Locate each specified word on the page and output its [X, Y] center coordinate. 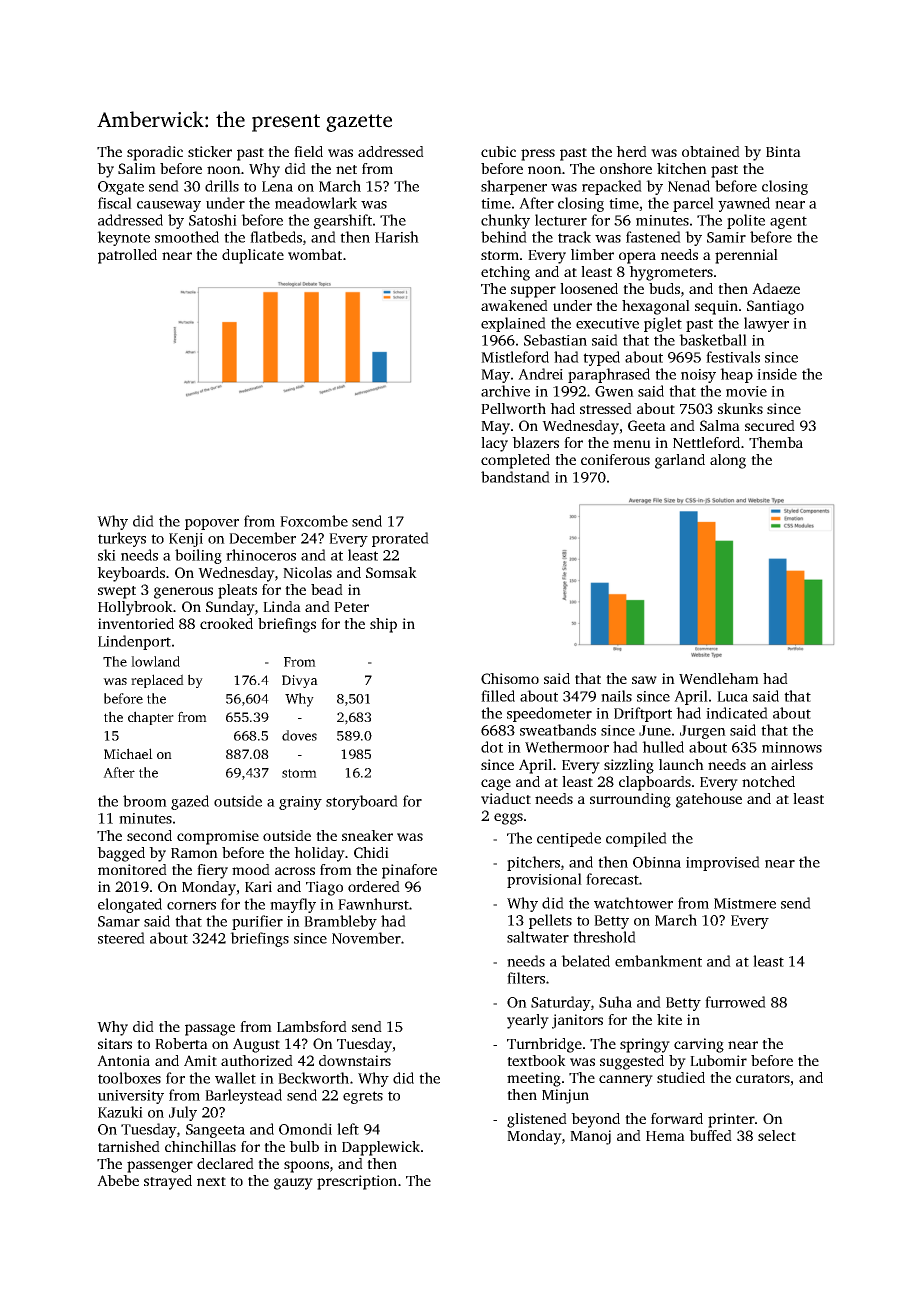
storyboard [362, 802]
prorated [400, 539]
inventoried [136, 623]
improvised [723, 863]
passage [210, 1030]
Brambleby [340, 922]
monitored [132, 869]
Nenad [689, 186]
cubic [498, 151]
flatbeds [276, 237]
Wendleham [719, 678]
